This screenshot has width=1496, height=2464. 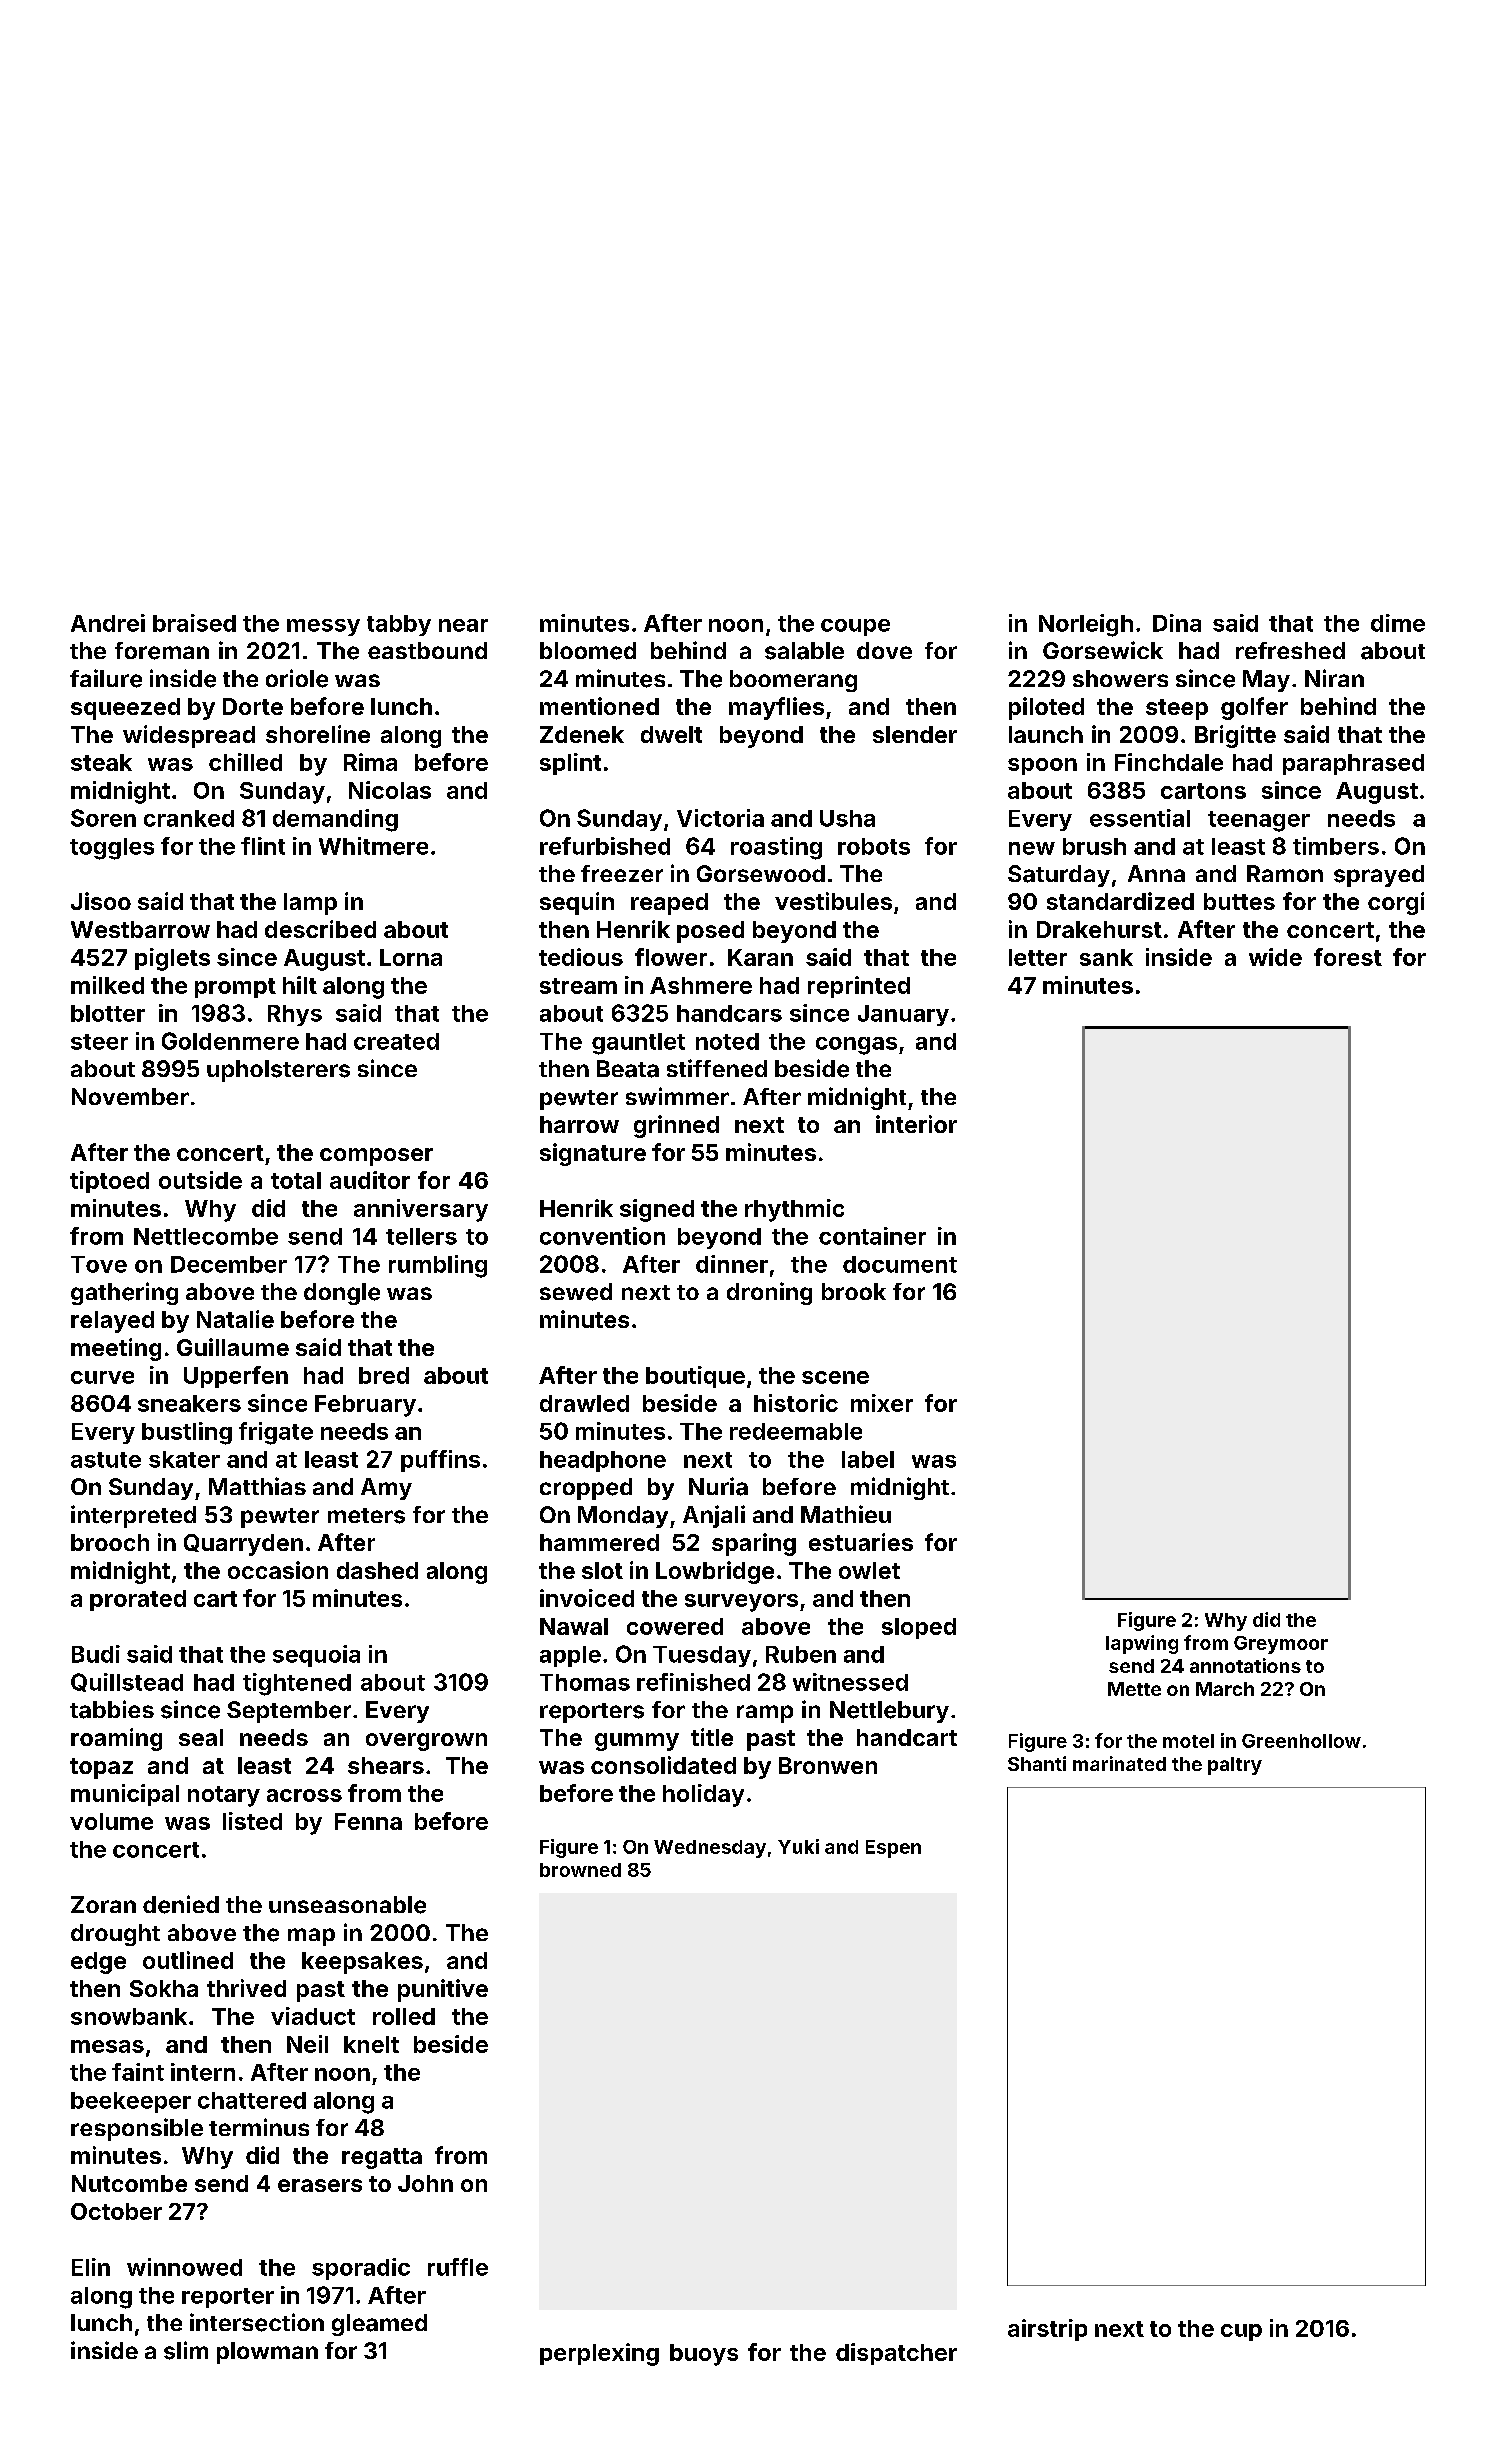 I want to click on buoys, so click(x=704, y=2355).
